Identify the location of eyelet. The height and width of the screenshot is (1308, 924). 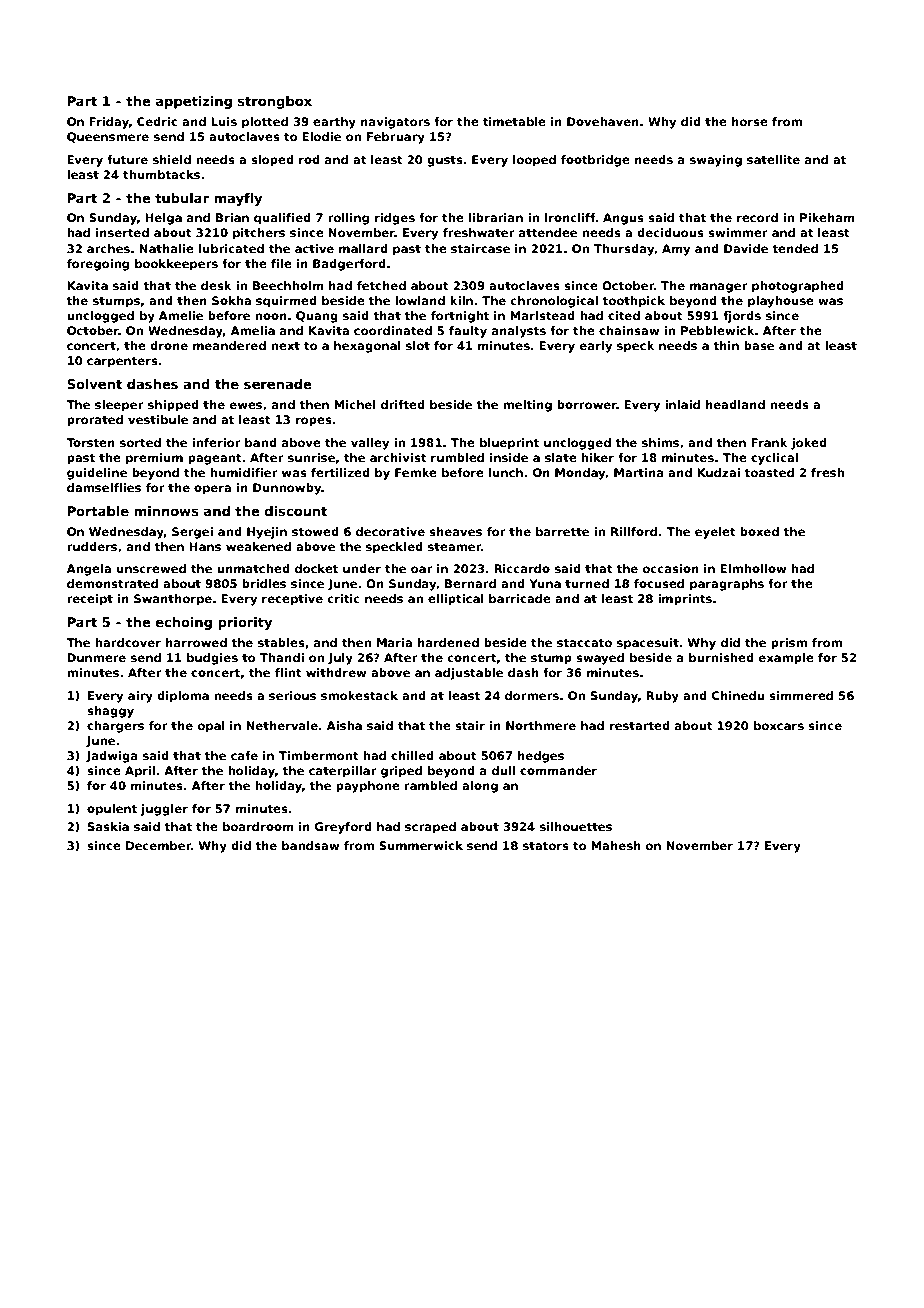
(715, 533).
